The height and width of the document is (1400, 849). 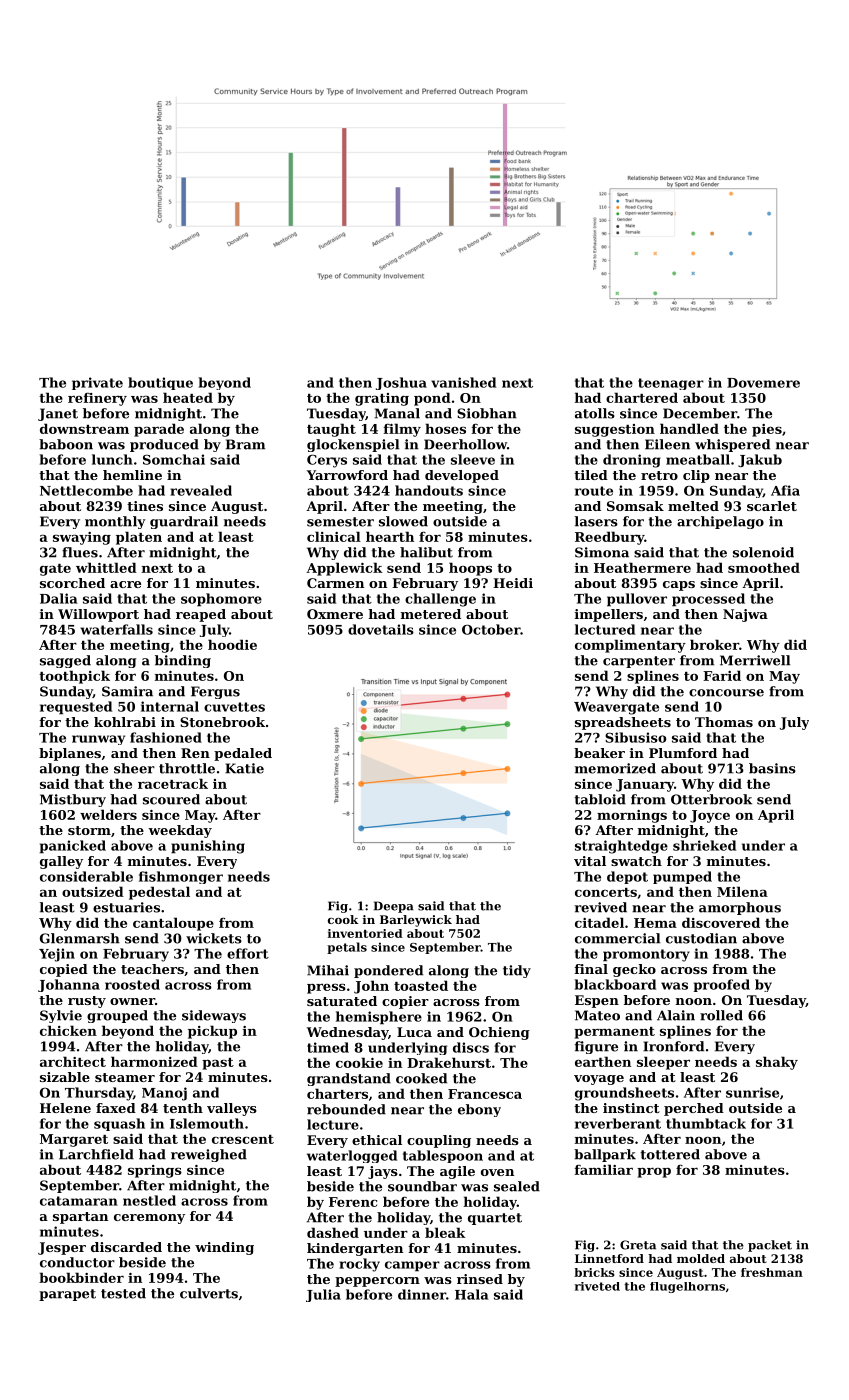 I want to click on carpenter, so click(x=639, y=662).
